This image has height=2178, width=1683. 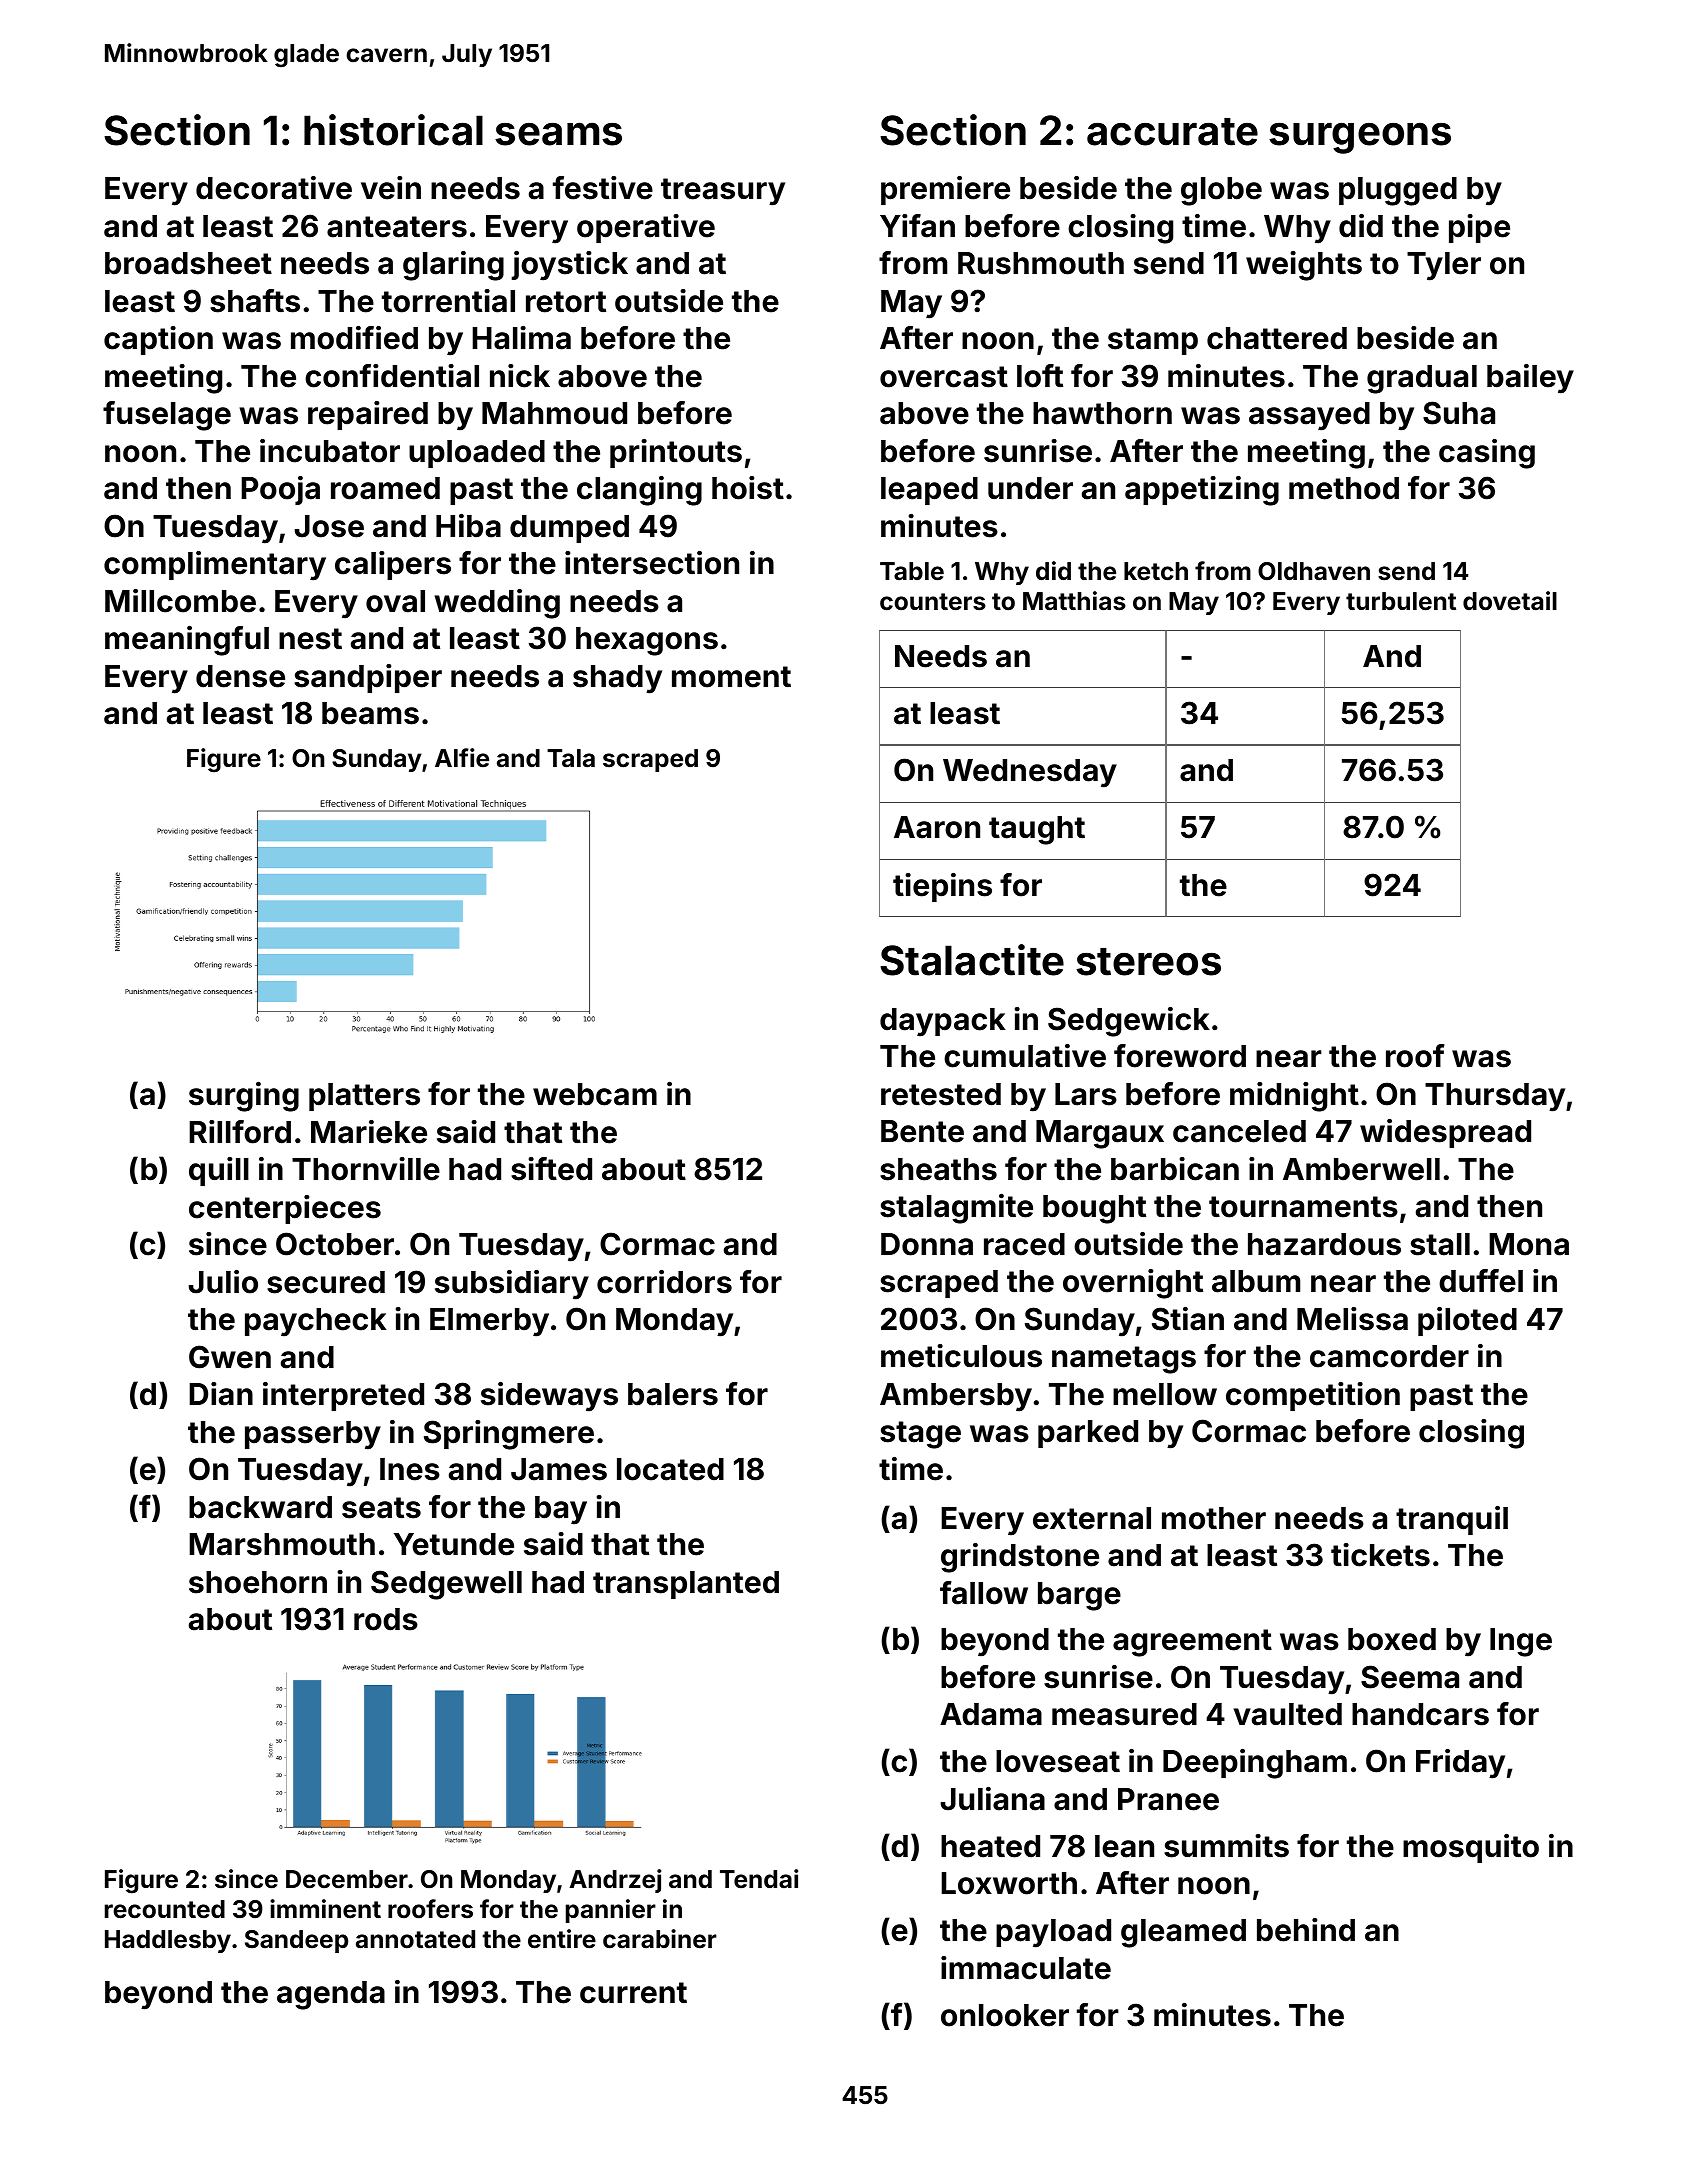 I want to click on surgeons, so click(x=1360, y=138).
